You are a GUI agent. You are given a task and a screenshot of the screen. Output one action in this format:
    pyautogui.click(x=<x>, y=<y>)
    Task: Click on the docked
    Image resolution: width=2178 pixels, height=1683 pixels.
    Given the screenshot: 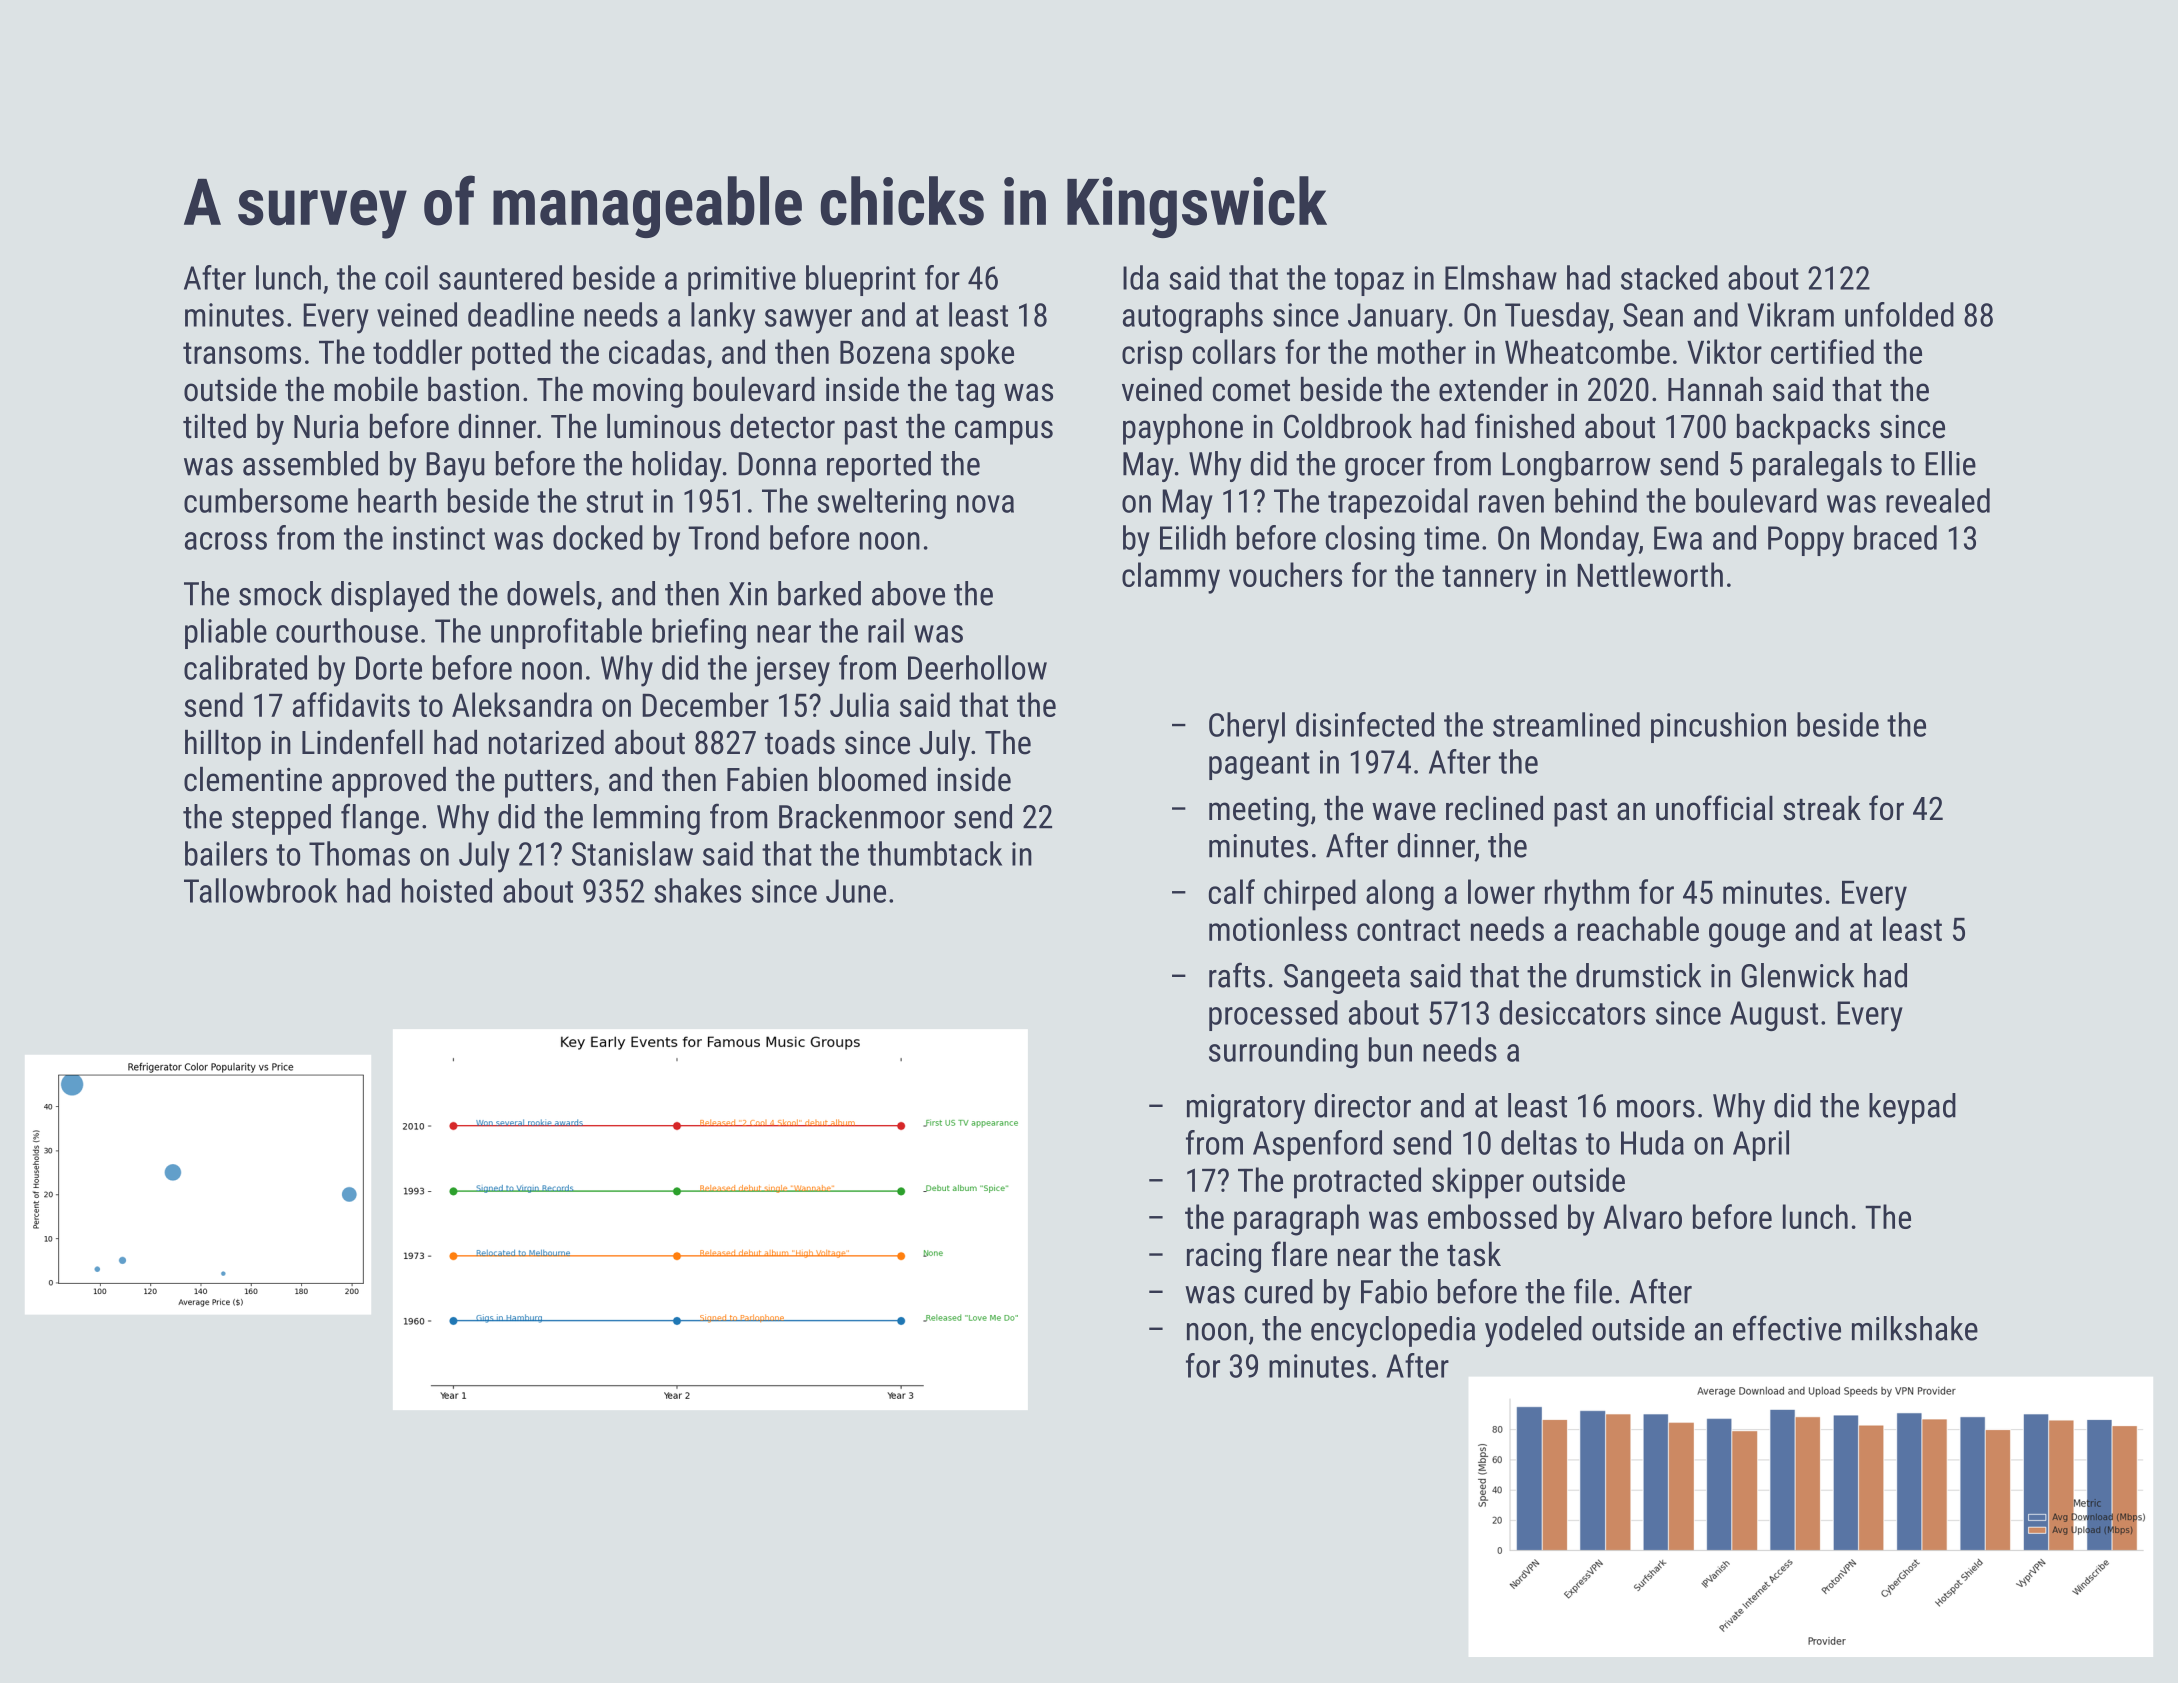 What is the action you would take?
    pyautogui.click(x=598, y=537)
